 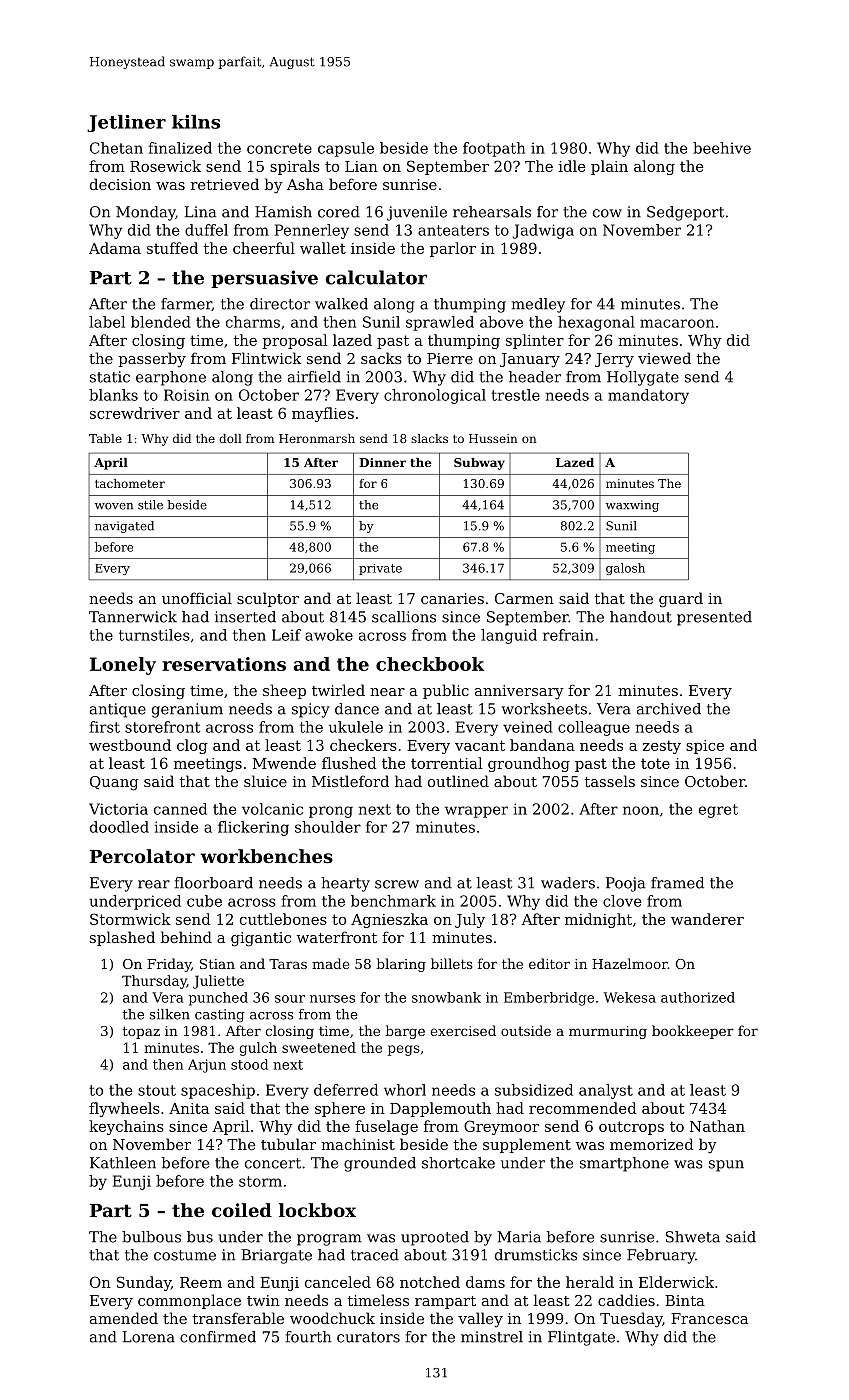 What do you see at coordinates (452, 598) in the image?
I see `canaries` at bounding box center [452, 598].
